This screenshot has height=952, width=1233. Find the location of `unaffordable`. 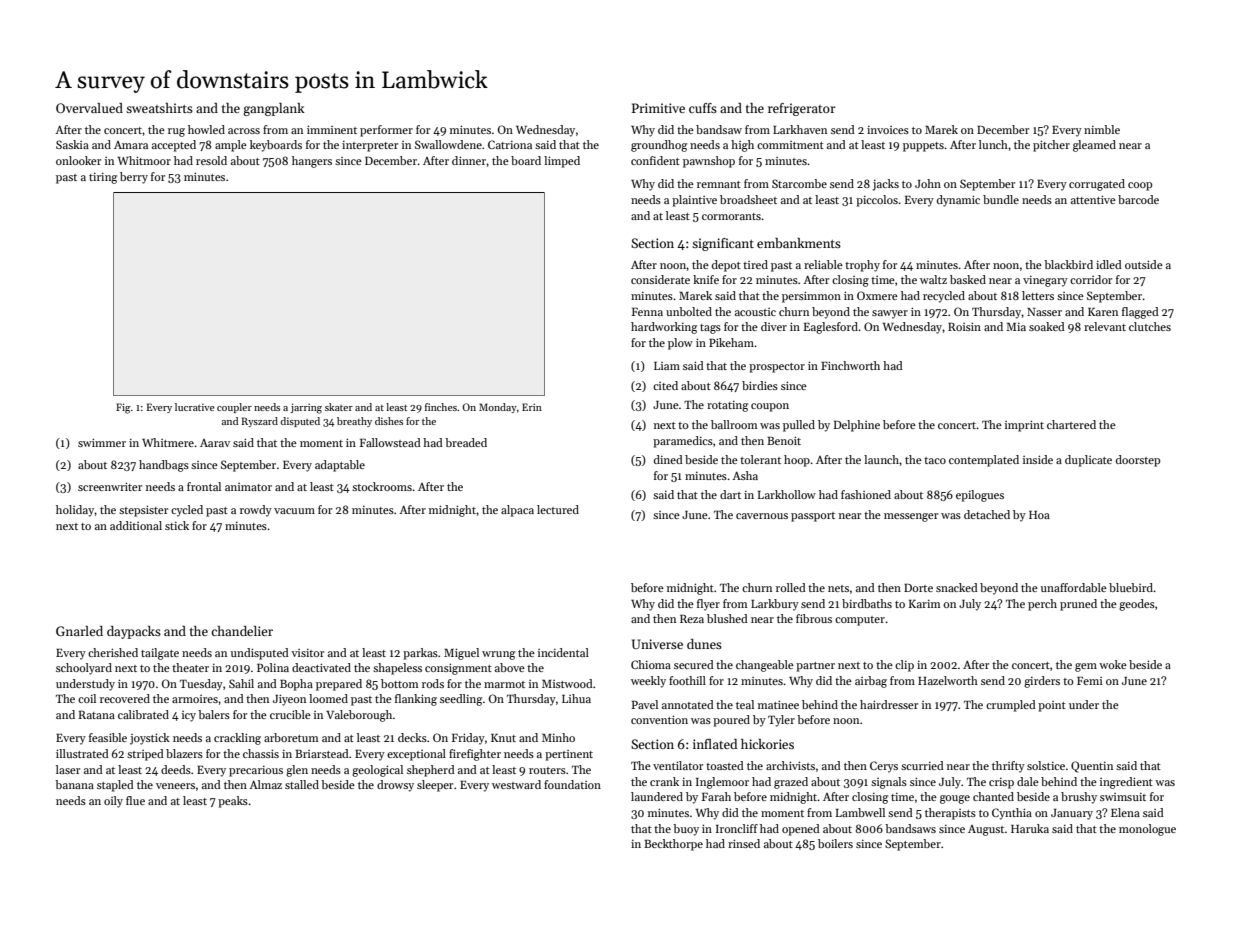

unaffordable is located at coordinates (1074, 587).
